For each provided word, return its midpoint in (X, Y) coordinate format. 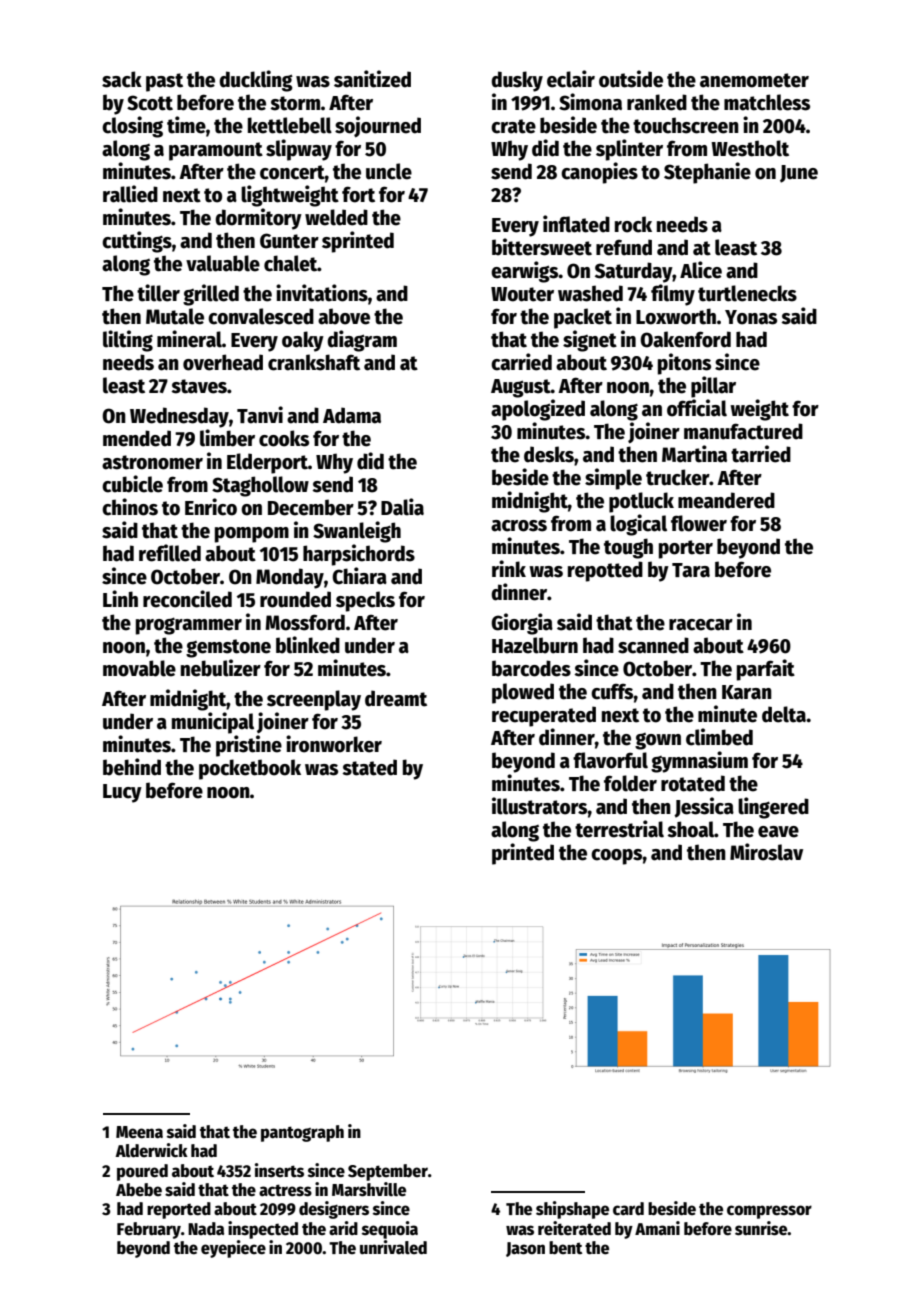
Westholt (750, 148)
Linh (120, 598)
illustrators (540, 806)
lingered (773, 808)
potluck (641, 502)
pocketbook (250, 769)
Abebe (139, 1189)
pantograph (302, 1133)
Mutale (175, 316)
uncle (389, 171)
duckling (256, 81)
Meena (139, 1132)
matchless (767, 102)
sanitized (372, 79)
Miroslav (766, 852)
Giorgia (522, 624)
